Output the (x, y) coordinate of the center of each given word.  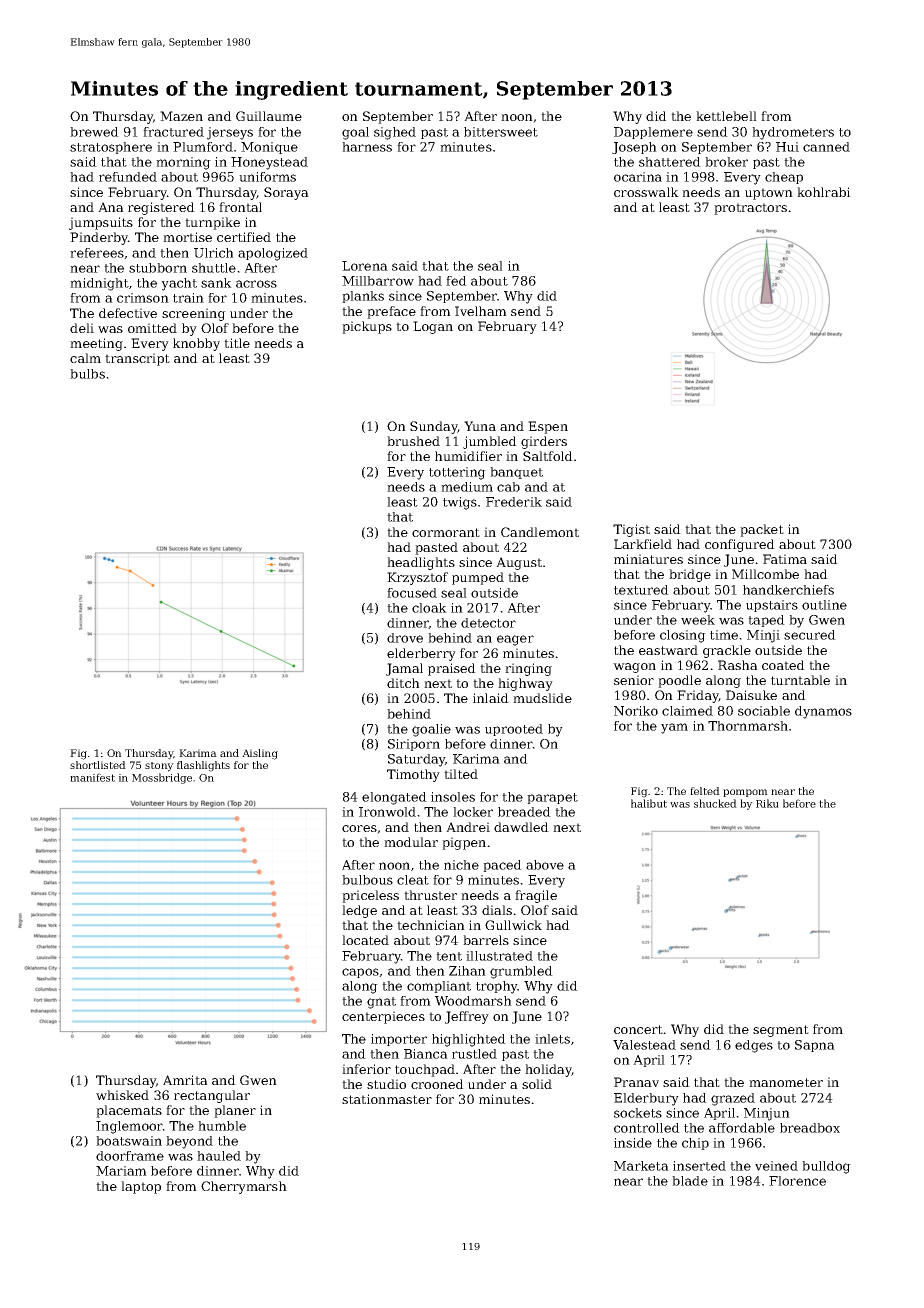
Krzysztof (417, 578)
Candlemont (540, 532)
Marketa (641, 1166)
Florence (797, 1181)
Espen (548, 427)
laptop (141, 1187)
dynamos (823, 712)
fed (456, 281)
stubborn (158, 268)
